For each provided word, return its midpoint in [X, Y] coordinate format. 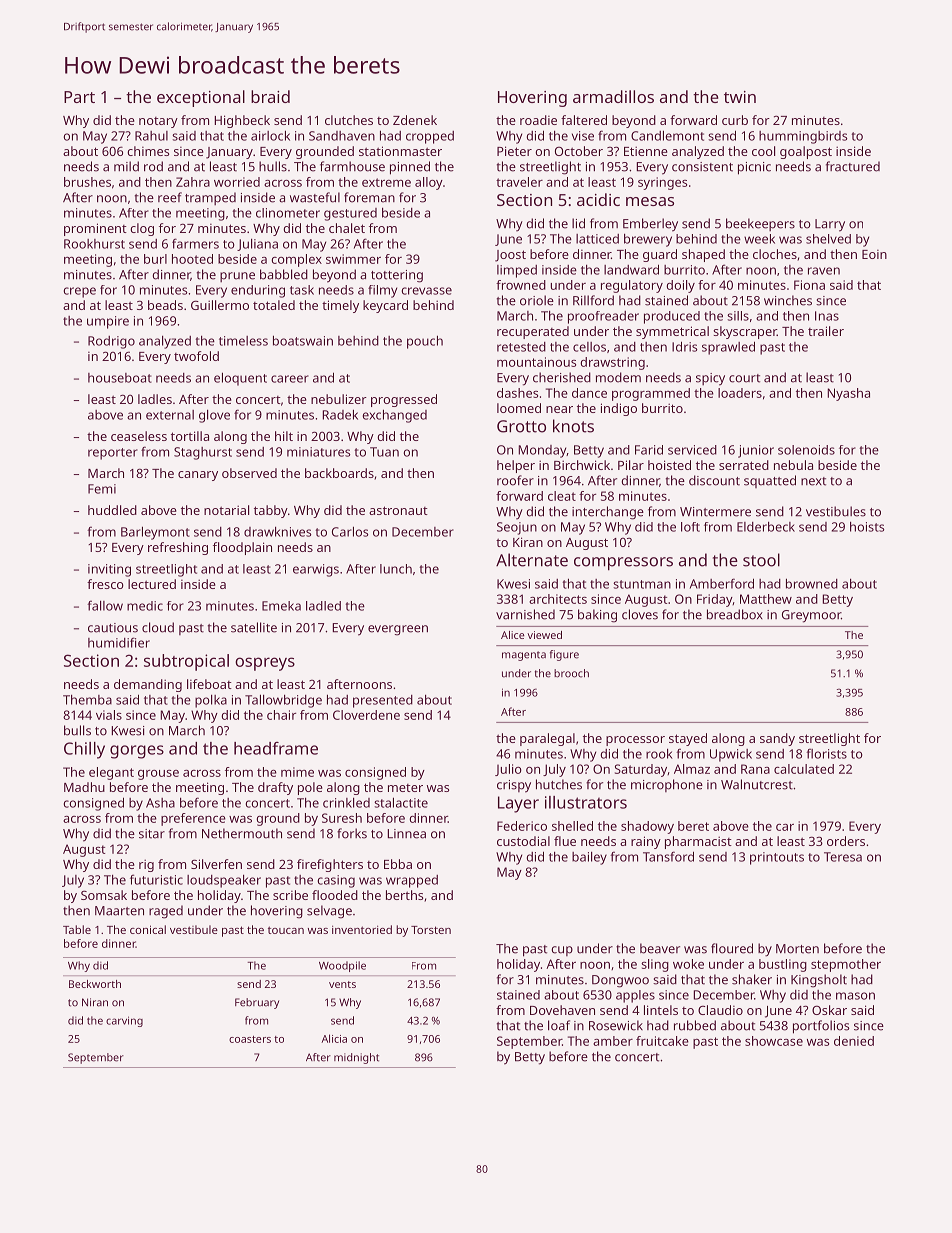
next [813, 481]
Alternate [532, 560]
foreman [369, 197]
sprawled [728, 348]
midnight [356, 1058]
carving [124, 1021]
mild [126, 166]
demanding [148, 685]
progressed [404, 400]
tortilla [190, 436]
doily [680, 286]
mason [855, 996]
